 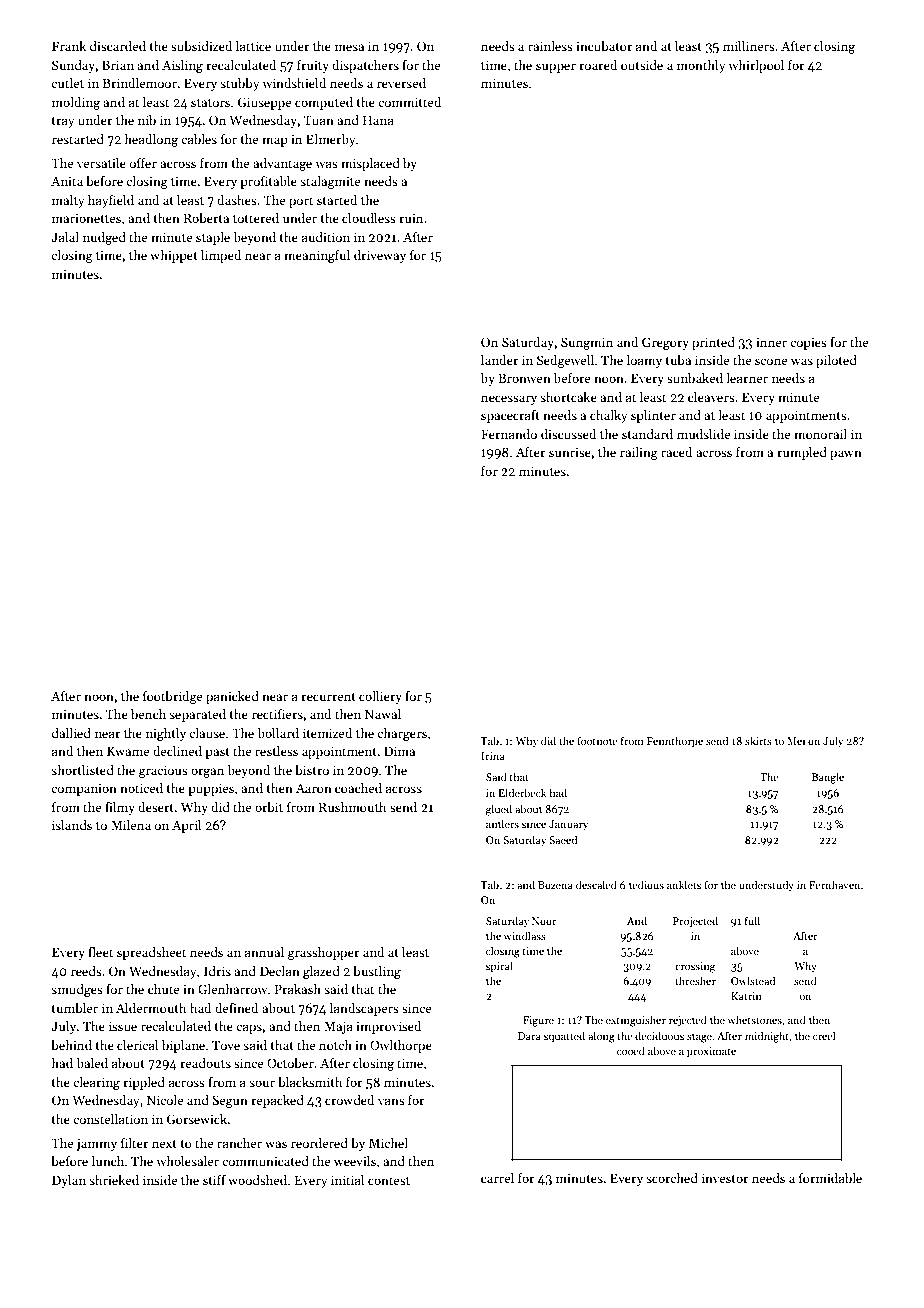 I want to click on spacecraft, so click(x=510, y=416).
